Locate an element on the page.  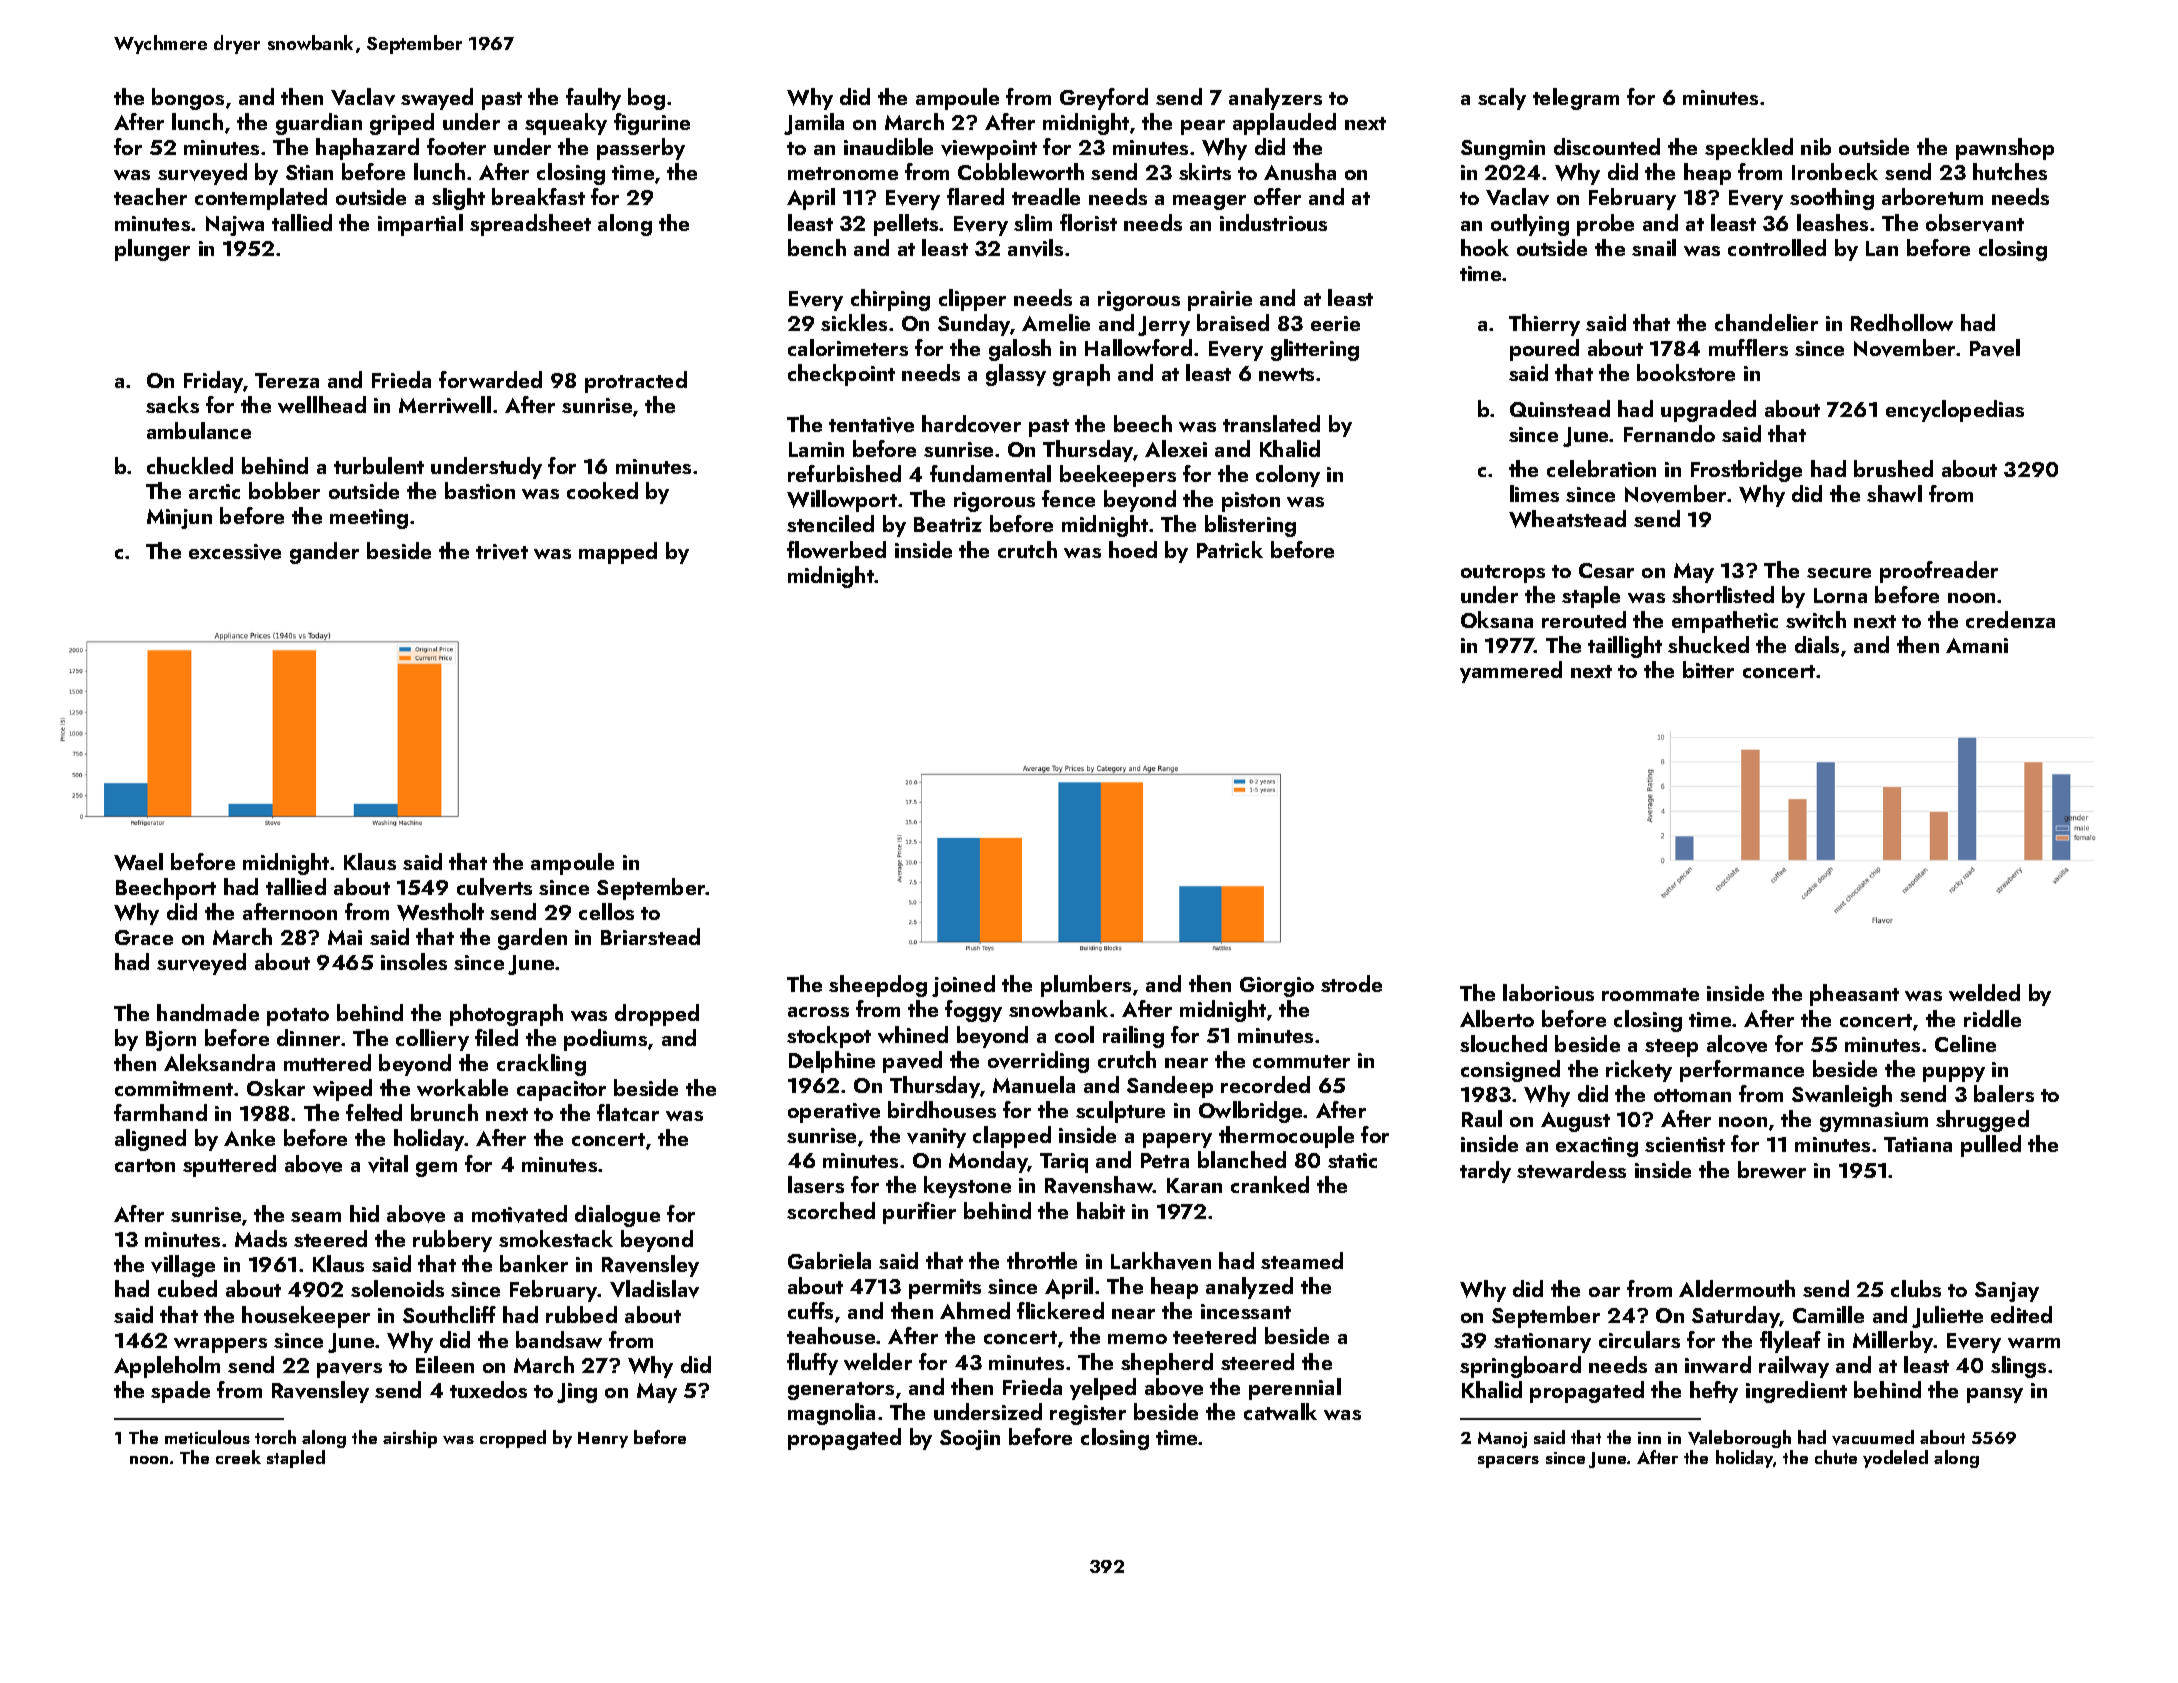
telegram is located at coordinates (1576, 99).
